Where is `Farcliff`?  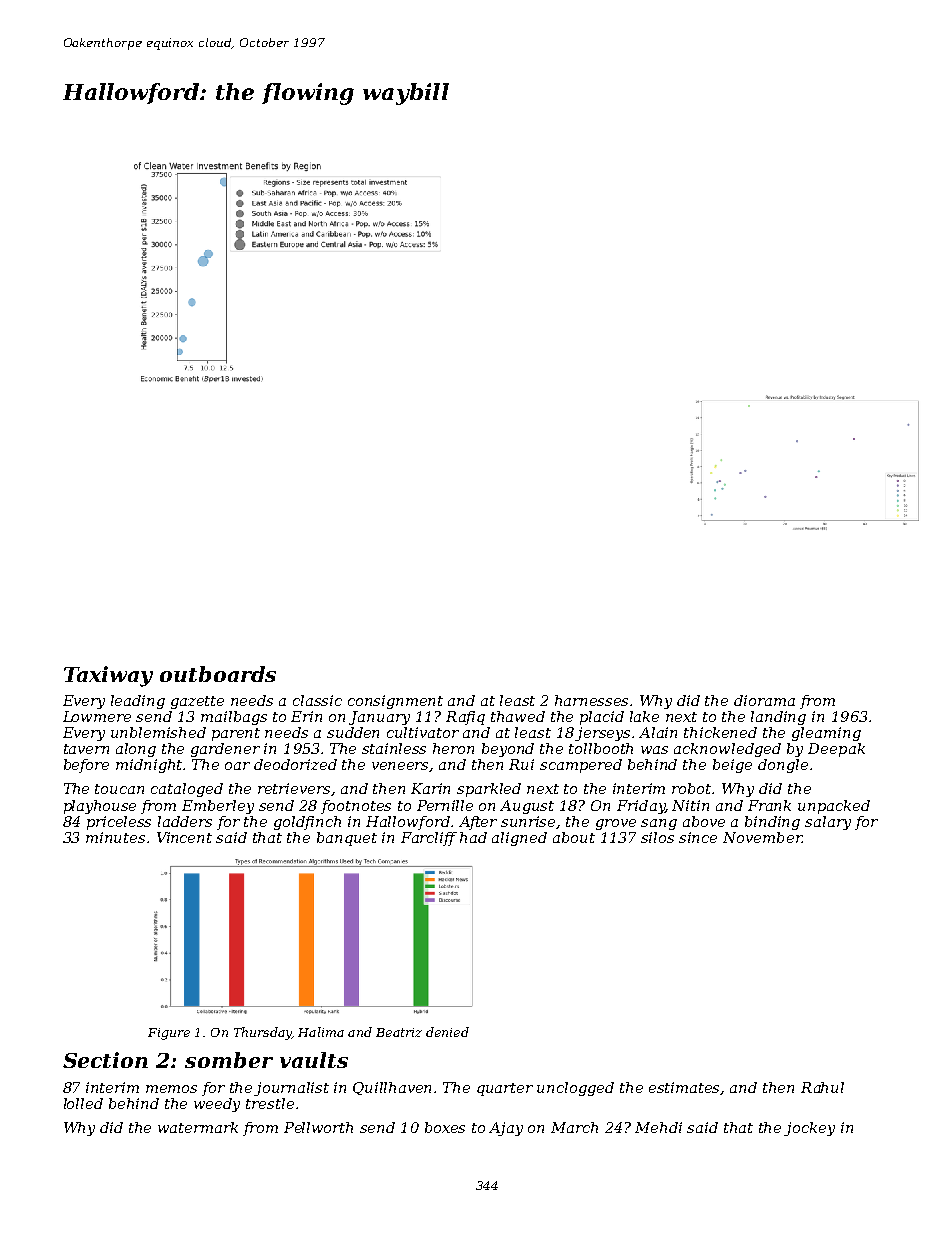 Farcliff is located at coordinates (429, 839).
